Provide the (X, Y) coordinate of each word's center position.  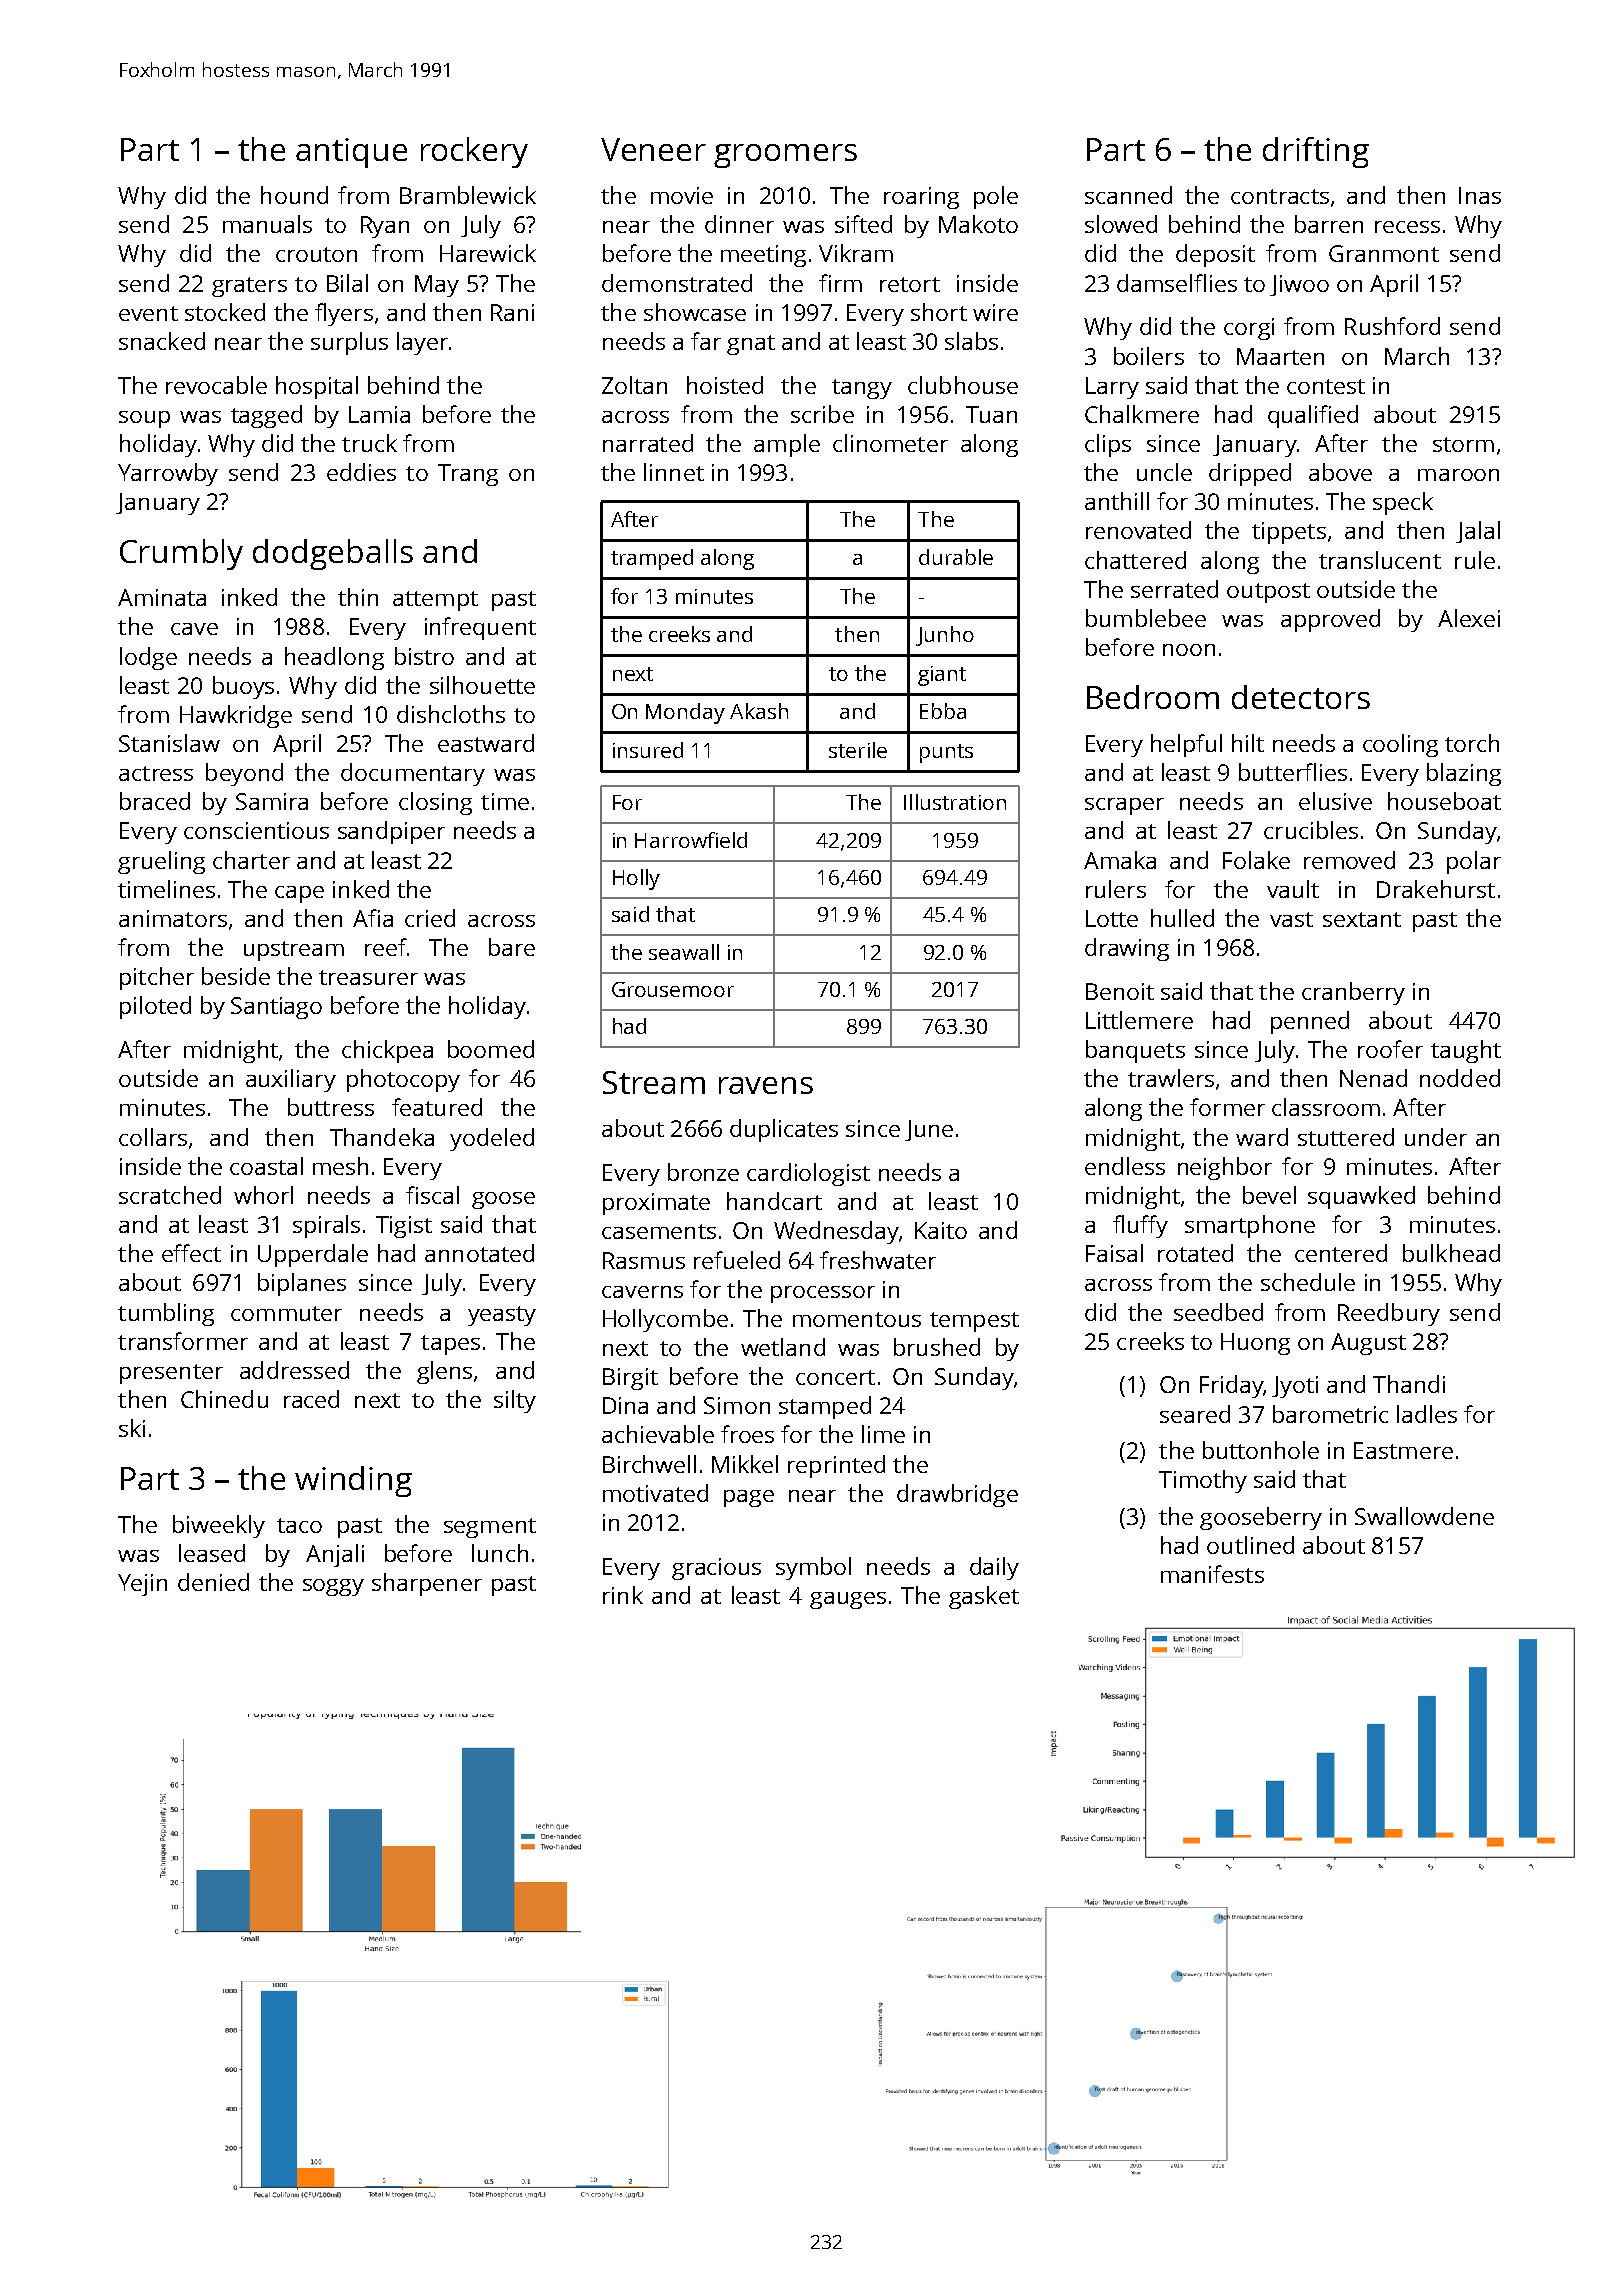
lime (883, 1434)
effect (191, 1253)
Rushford (1392, 326)
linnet (674, 472)
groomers (785, 156)
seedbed (1218, 1312)
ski (132, 1428)
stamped (825, 1407)
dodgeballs (333, 554)
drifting (1316, 152)
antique (351, 153)
